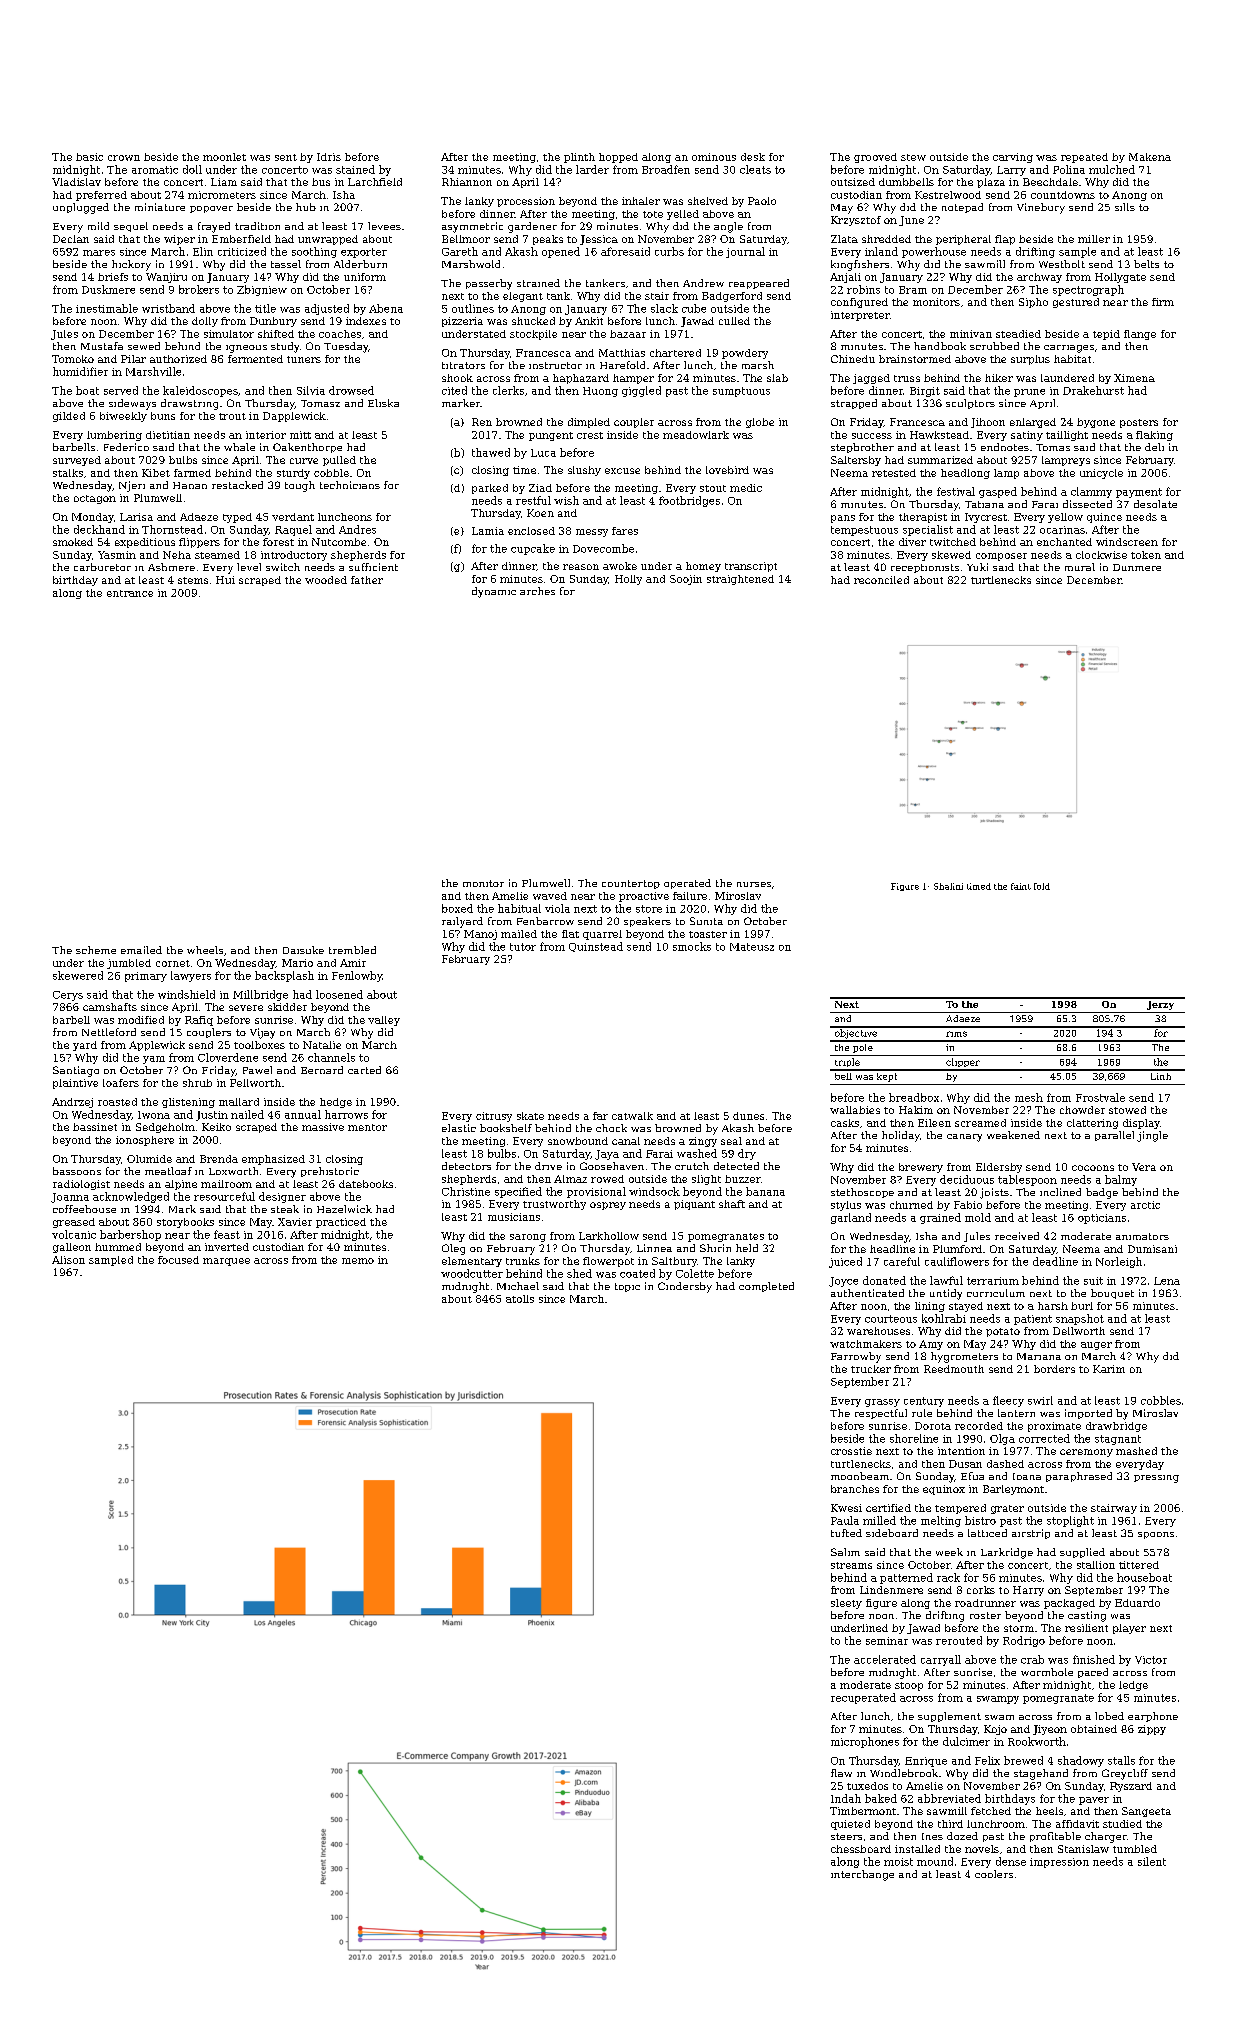  I want to click on Dumisani, so click(1152, 1249).
